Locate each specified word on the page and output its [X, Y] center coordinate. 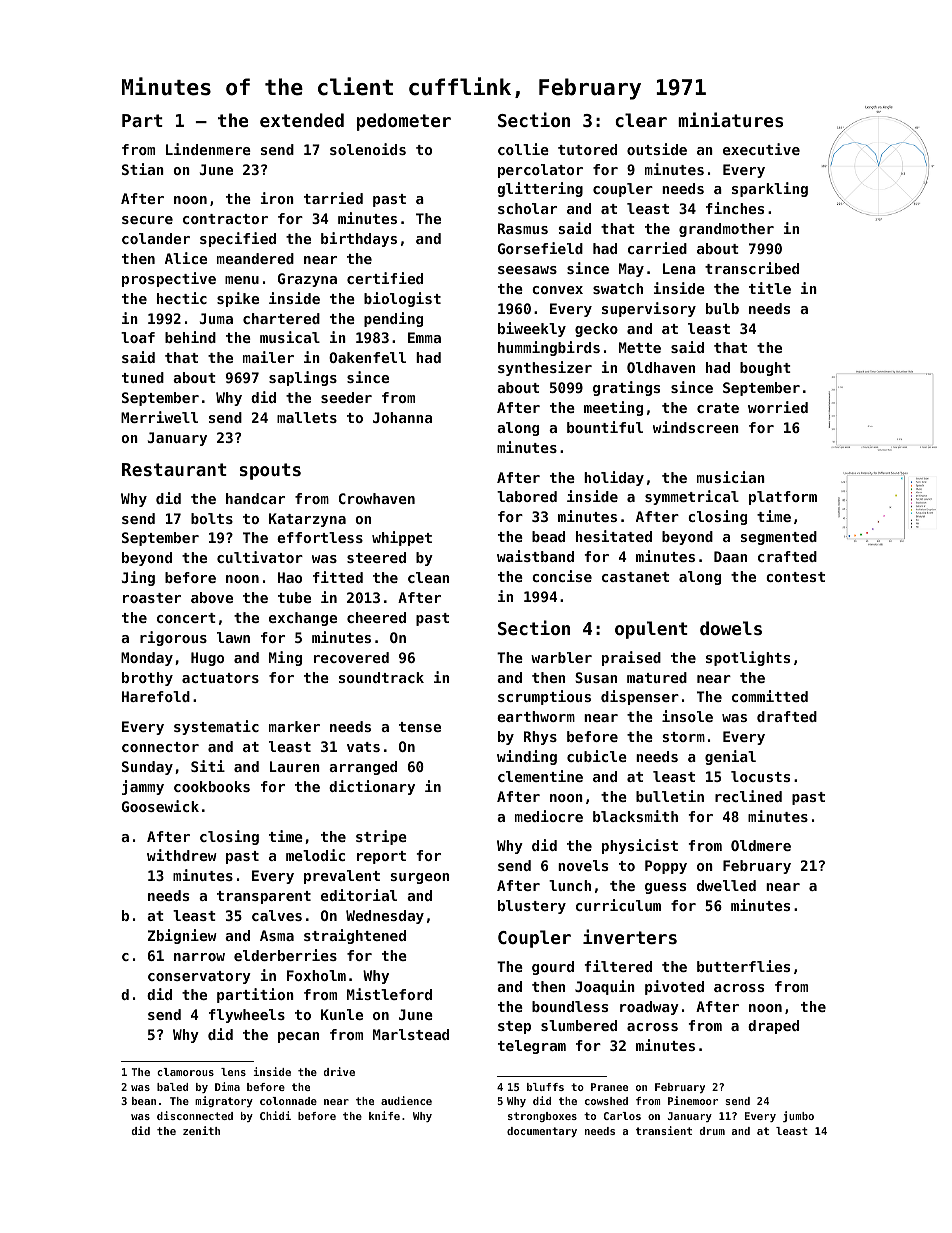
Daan [730, 556]
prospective [169, 279]
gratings [626, 388]
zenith [201, 1130]
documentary [542, 1132]
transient [664, 1130]
